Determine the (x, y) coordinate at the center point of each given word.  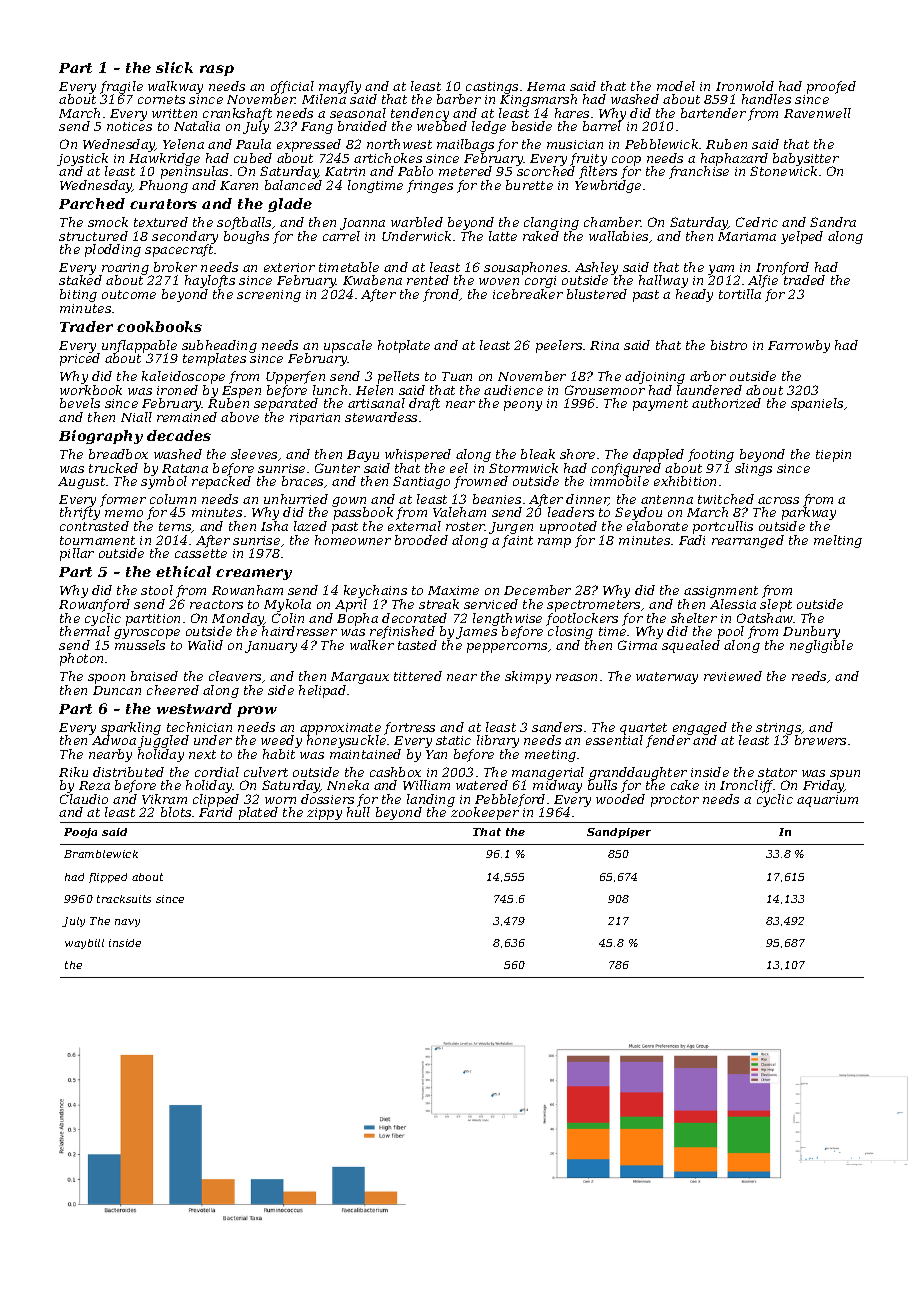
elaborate (657, 526)
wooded (620, 799)
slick (174, 67)
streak (439, 604)
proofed (831, 87)
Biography (101, 437)
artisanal (376, 403)
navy (127, 923)
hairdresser (299, 631)
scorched (546, 171)
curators (163, 204)
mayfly (340, 87)
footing (711, 455)
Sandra (833, 222)
